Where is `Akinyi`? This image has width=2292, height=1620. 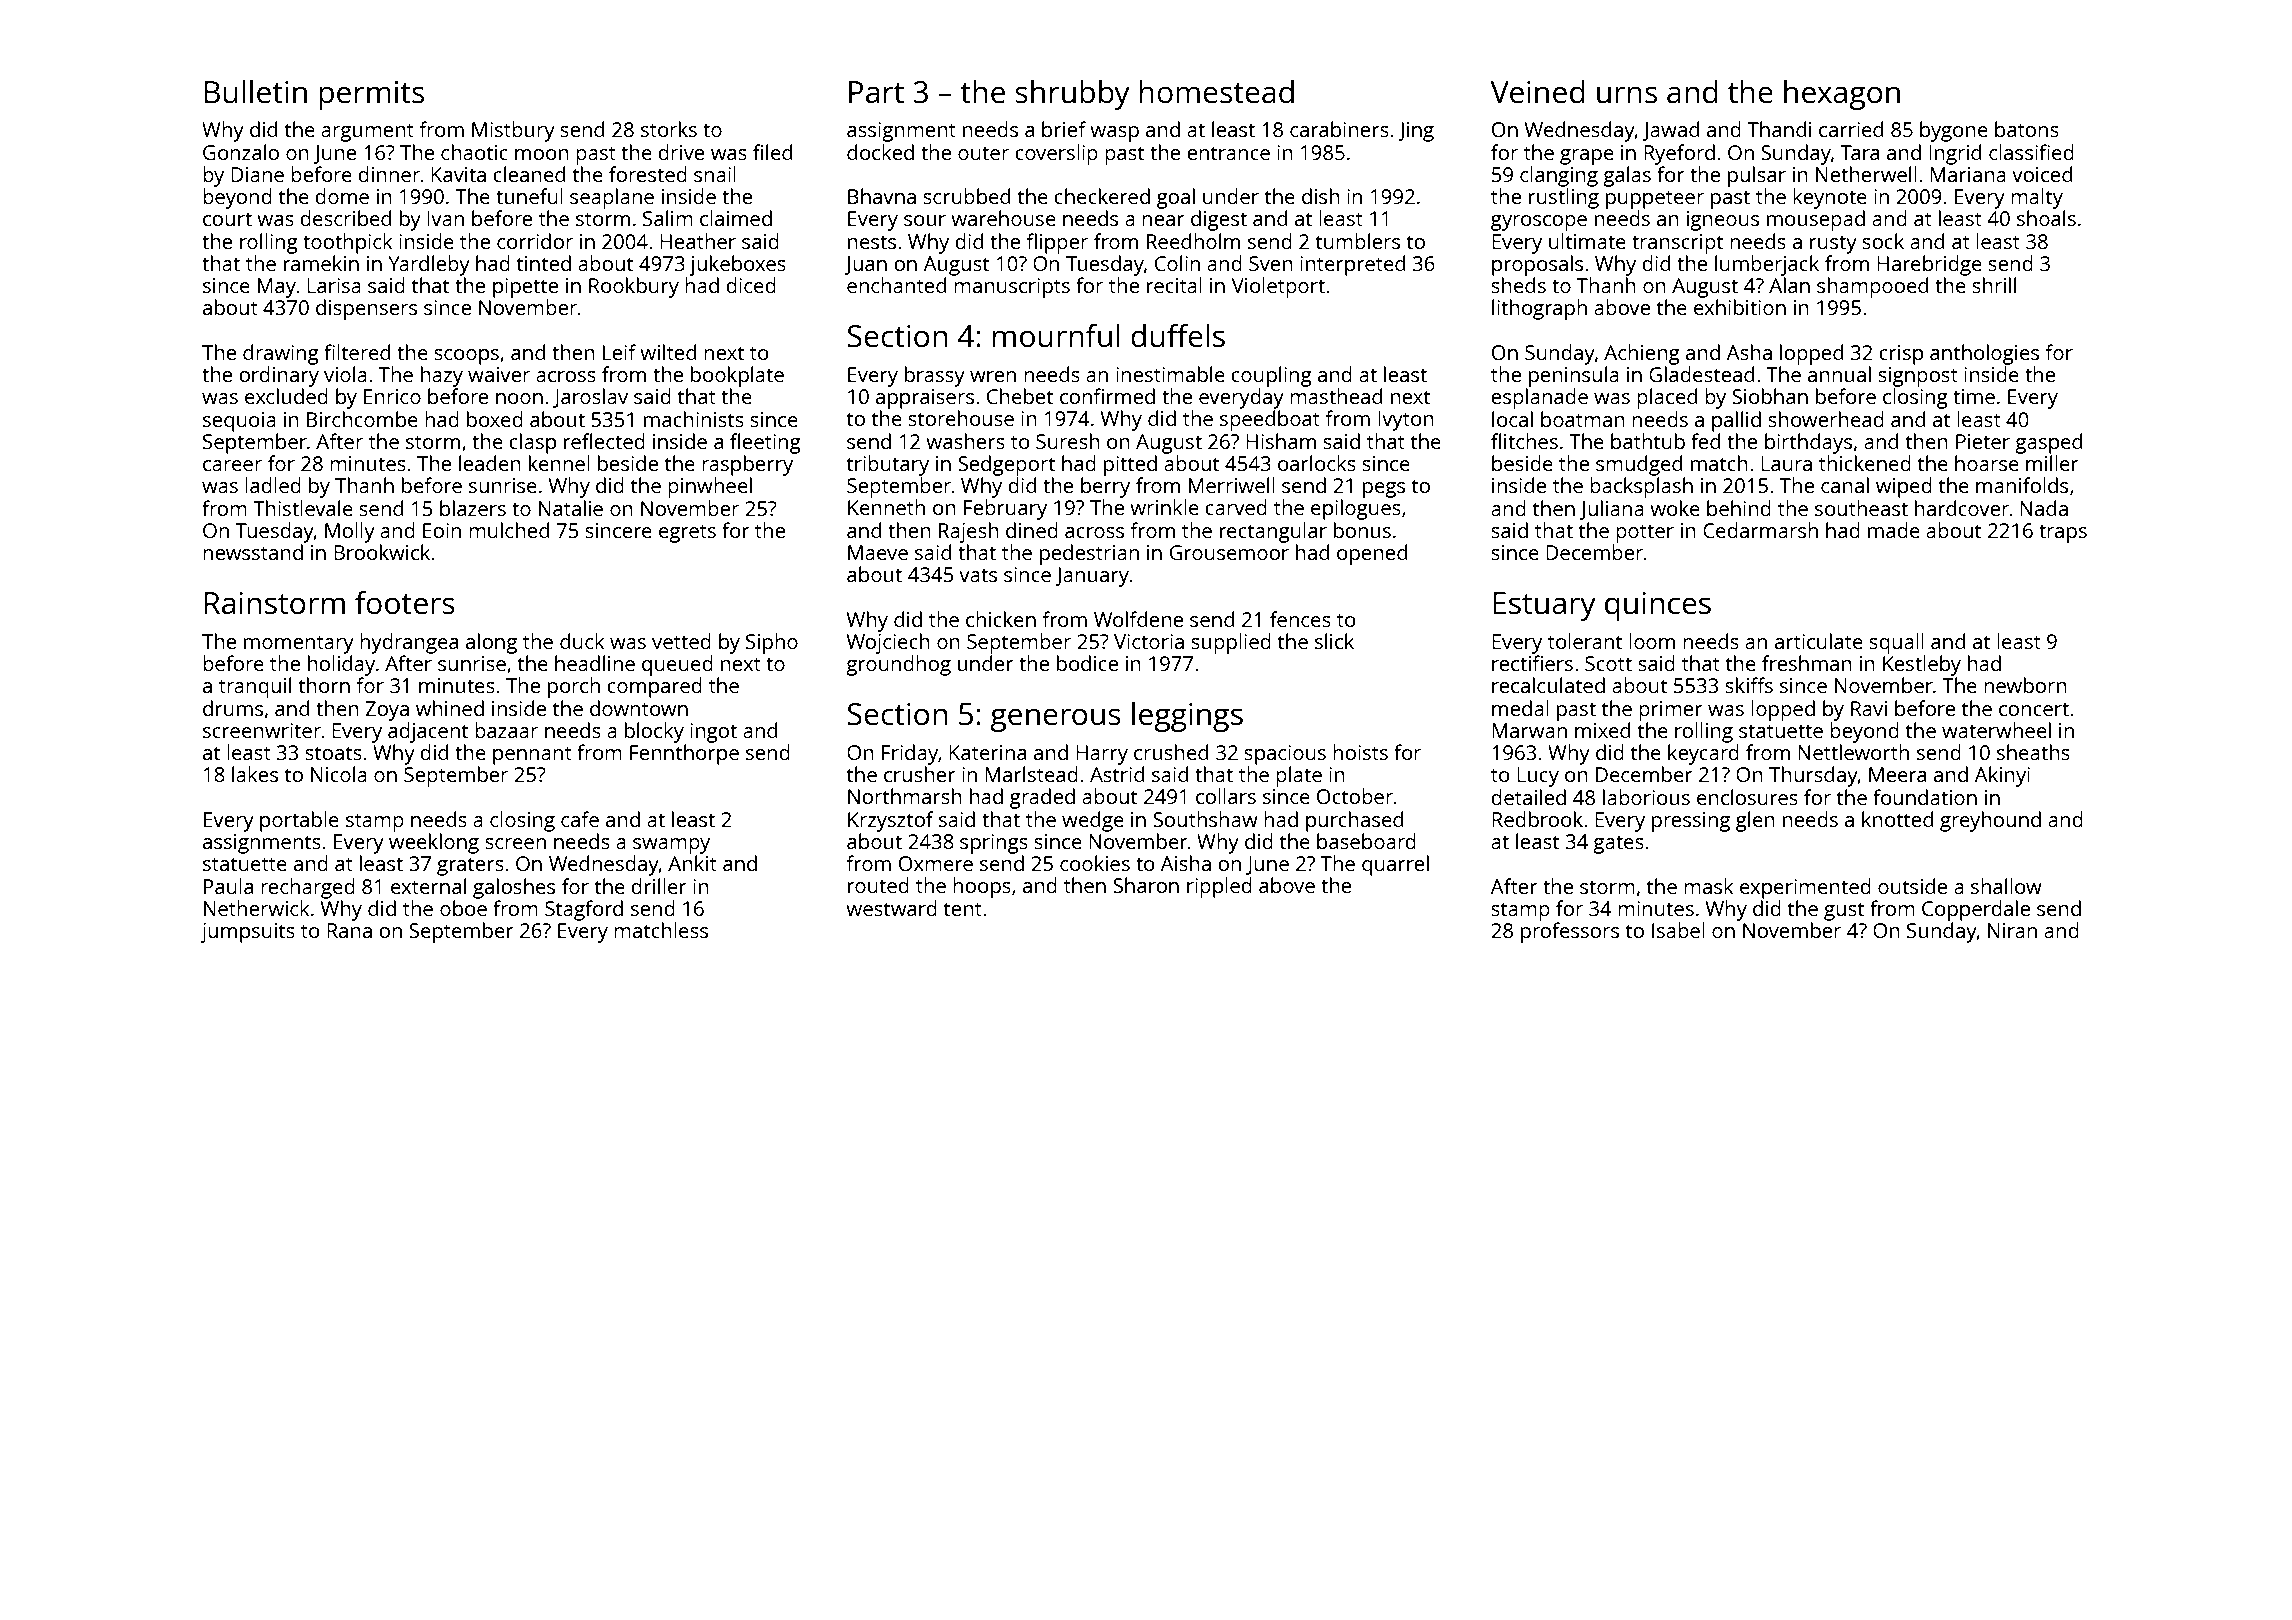 Akinyi is located at coordinates (2002, 776).
